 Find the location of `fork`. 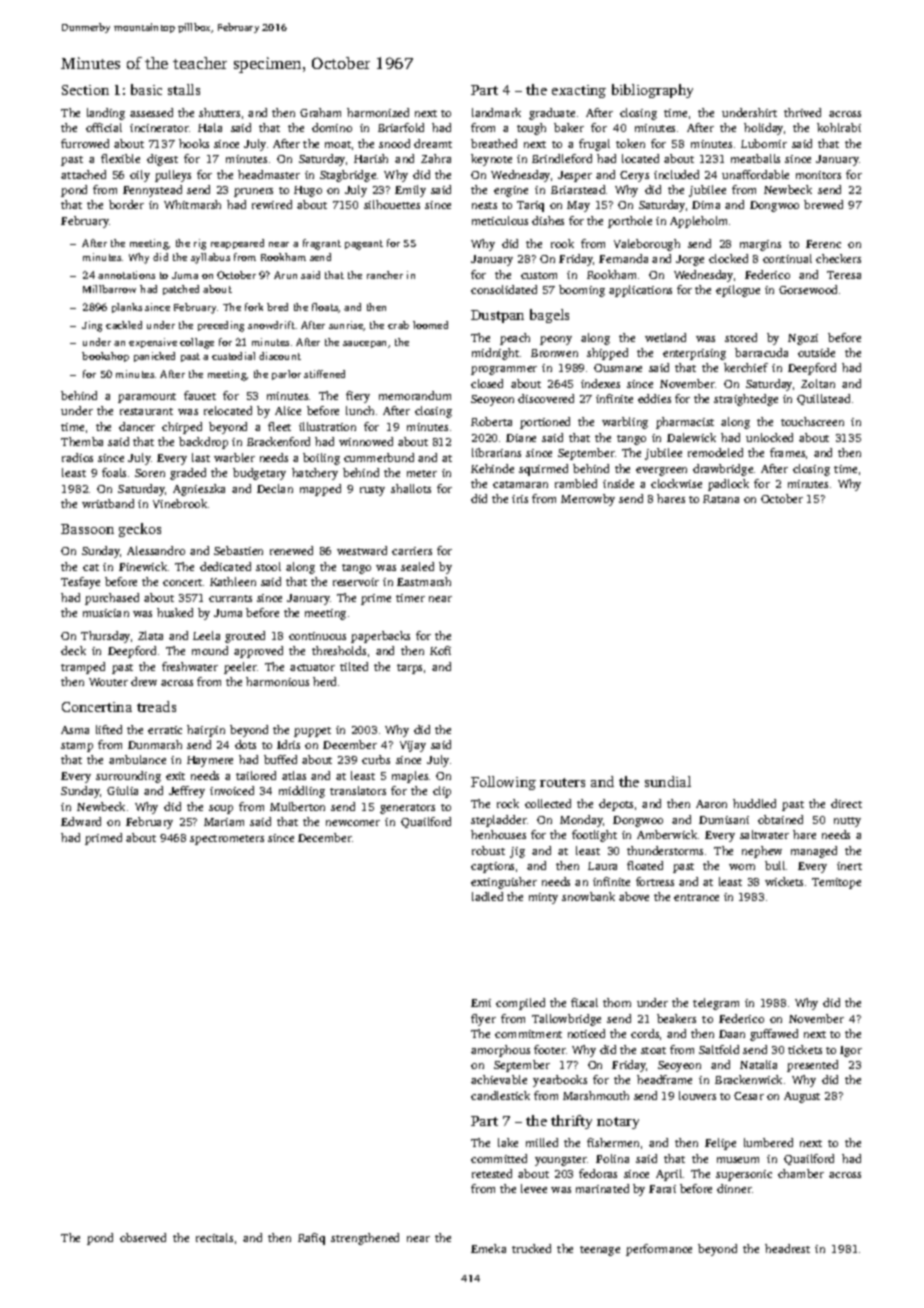

fork is located at coordinates (254, 307).
